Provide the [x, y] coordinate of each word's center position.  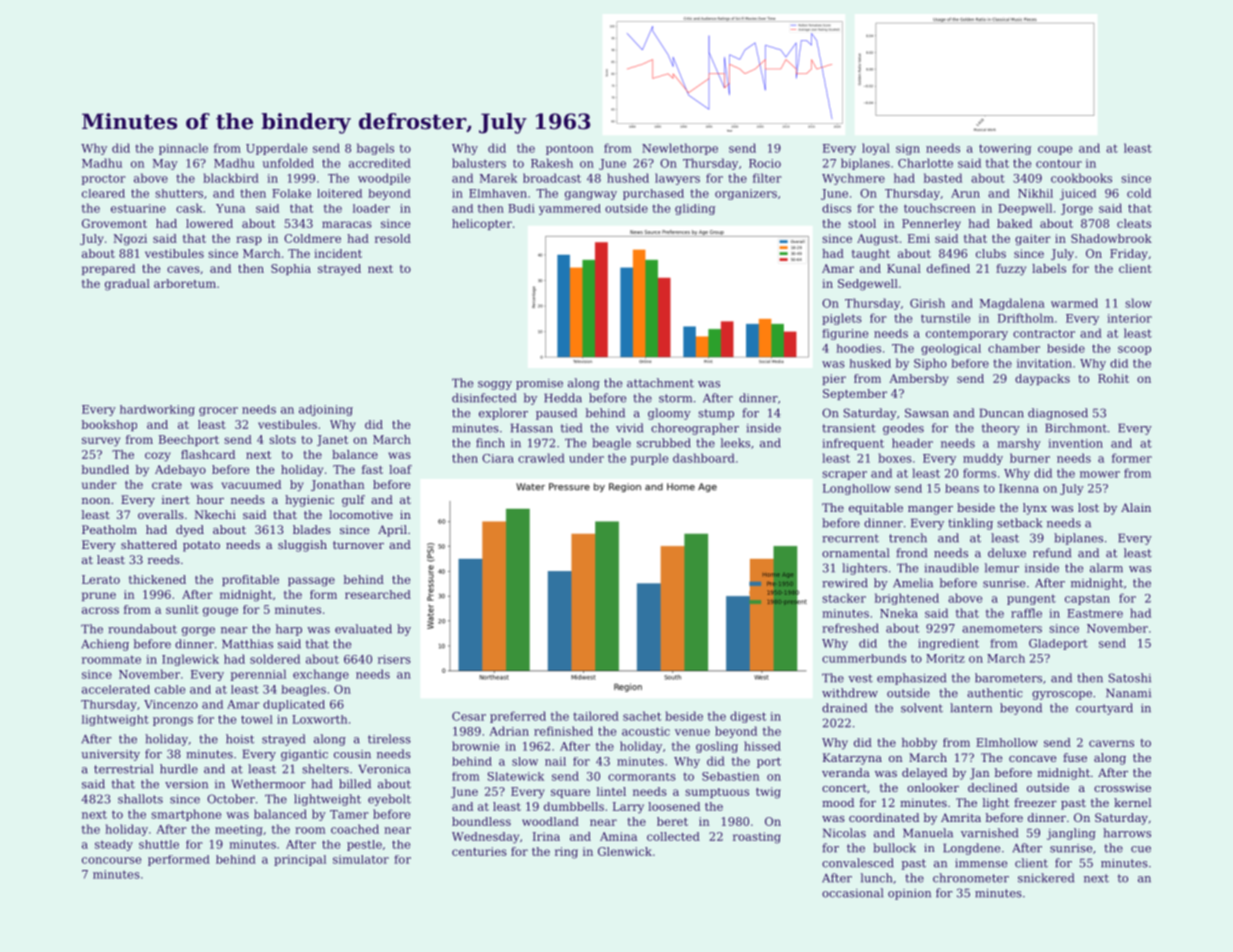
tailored [596, 716]
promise [539, 384]
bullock [894, 848]
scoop [1134, 350]
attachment [660, 383]
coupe [1055, 150]
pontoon [569, 149]
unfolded [288, 163]
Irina [546, 836]
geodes [903, 429]
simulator [361, 859]
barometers [1008, 678]
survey [101, 442]
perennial [258, 675]
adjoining [326, 410]
